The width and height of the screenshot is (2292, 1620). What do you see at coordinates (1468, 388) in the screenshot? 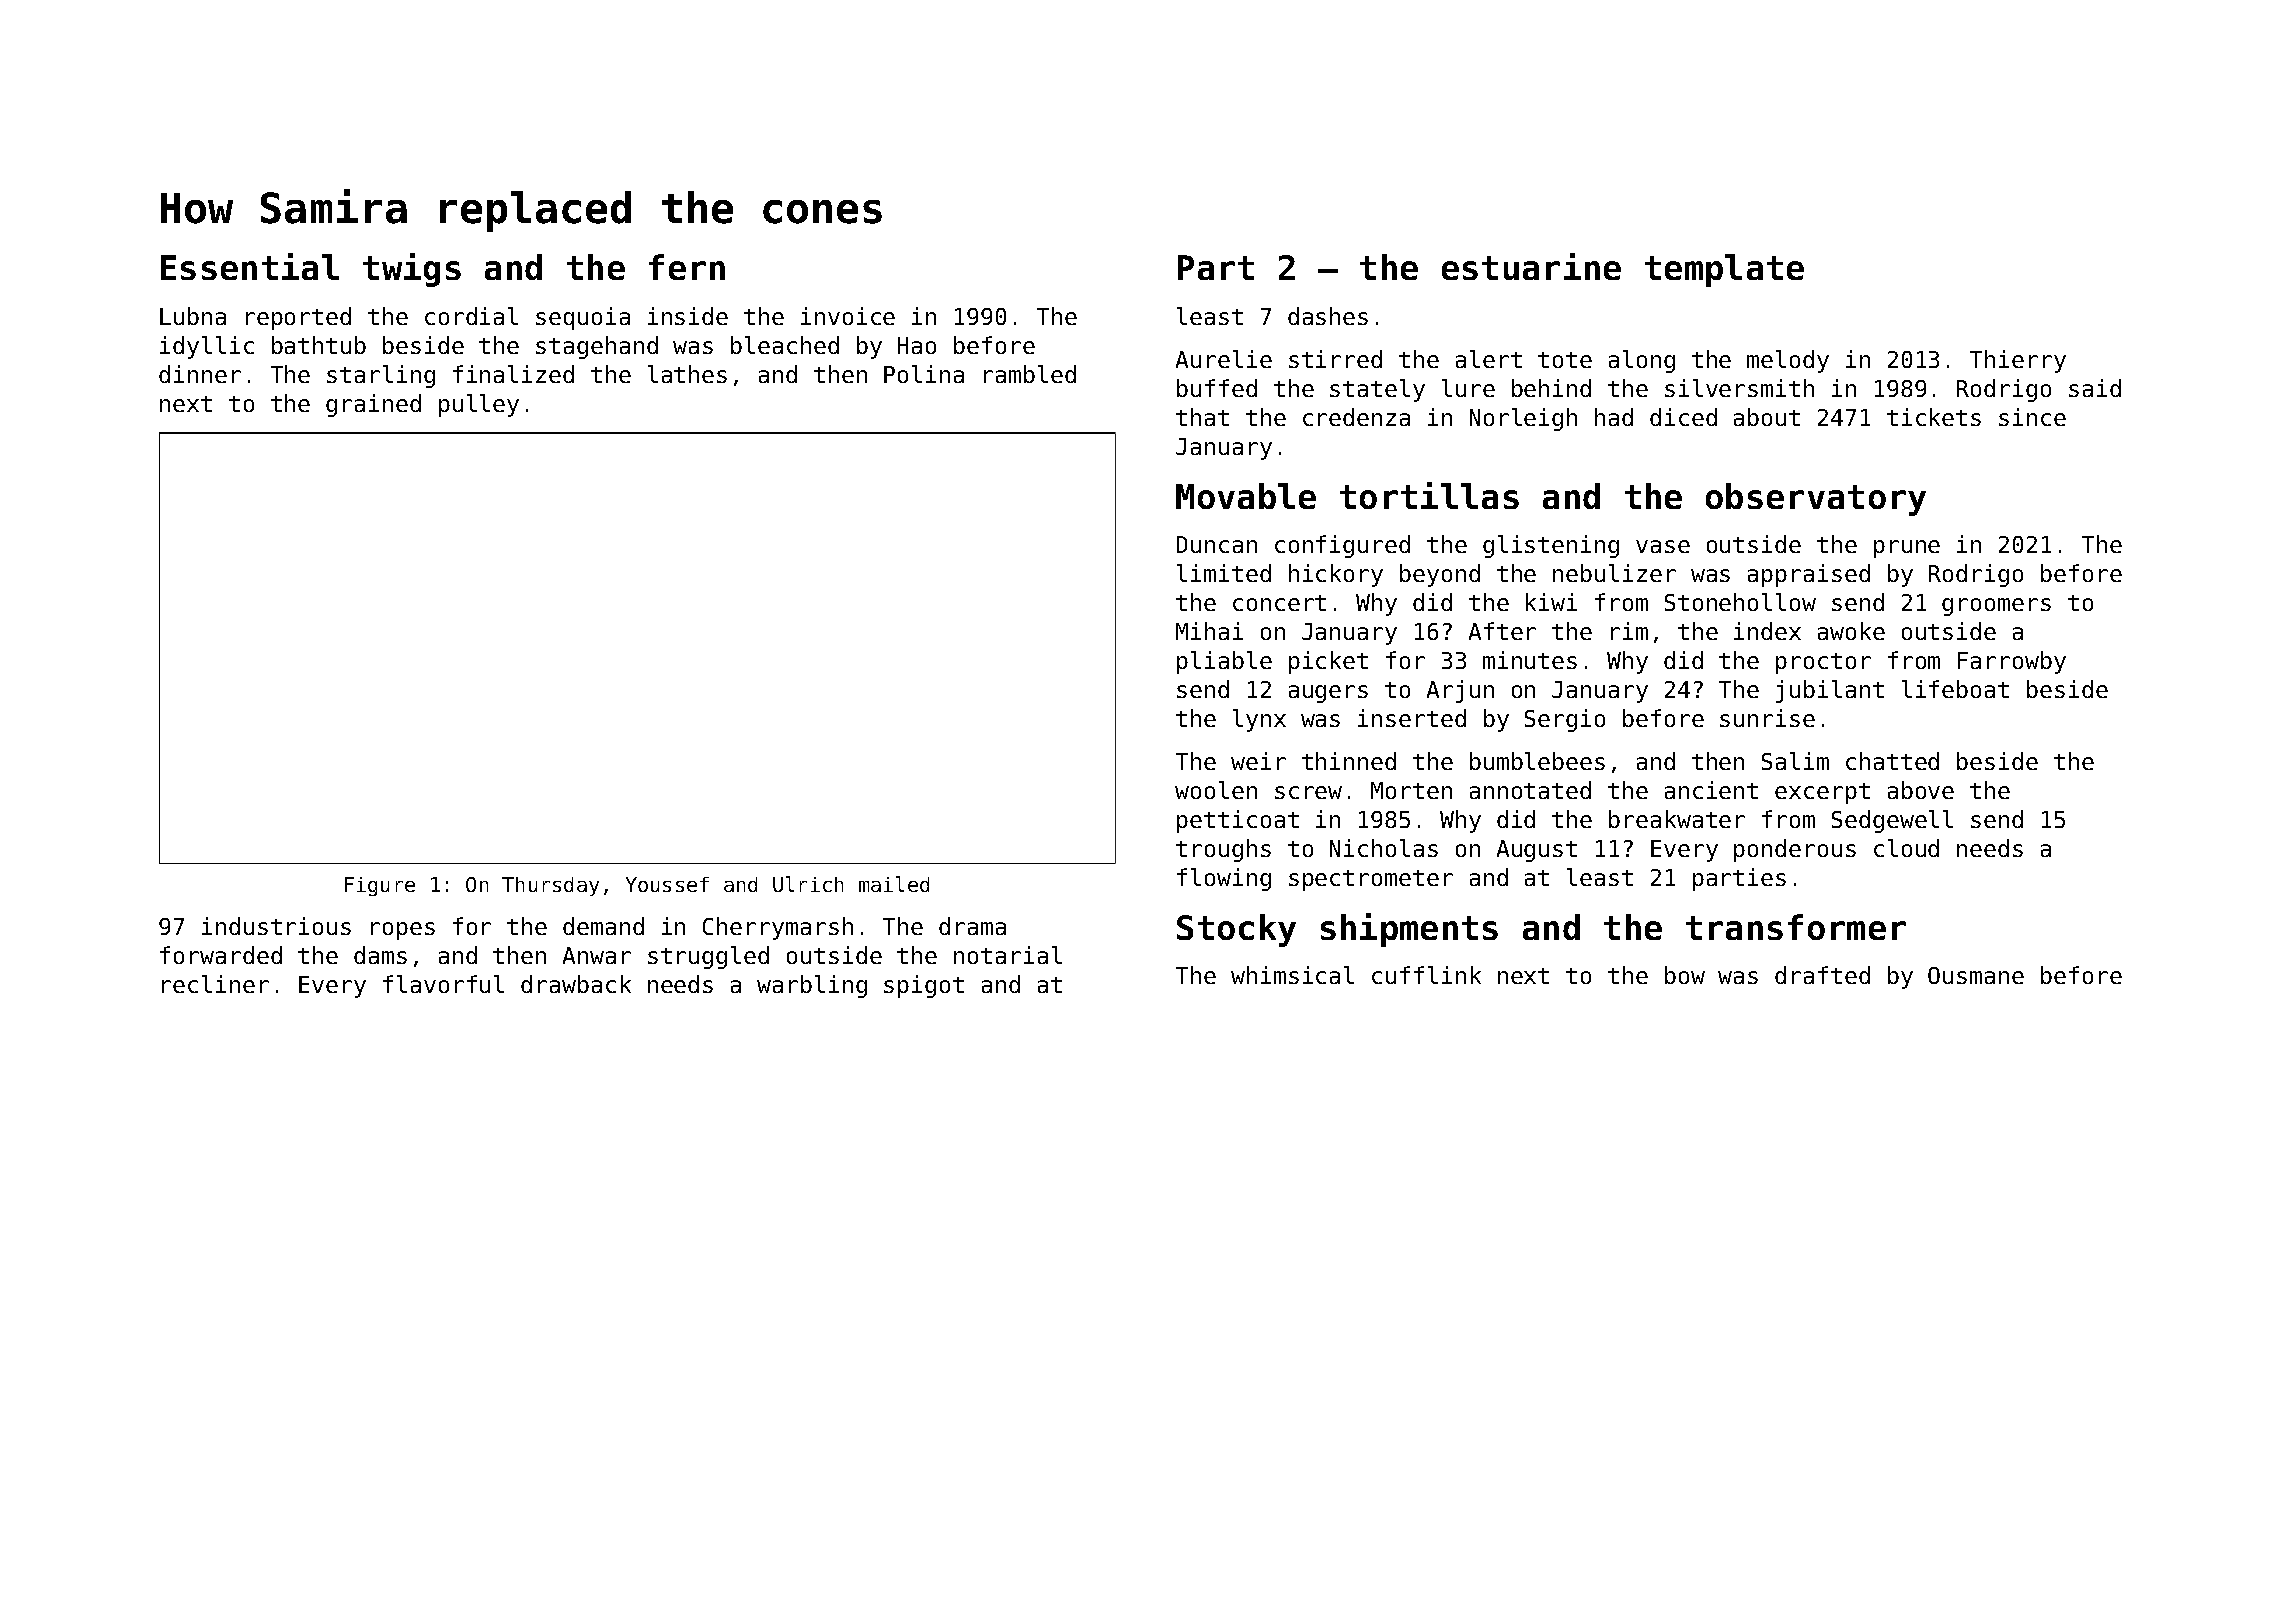
I see `lure` at bounding box center [1468, 388].
